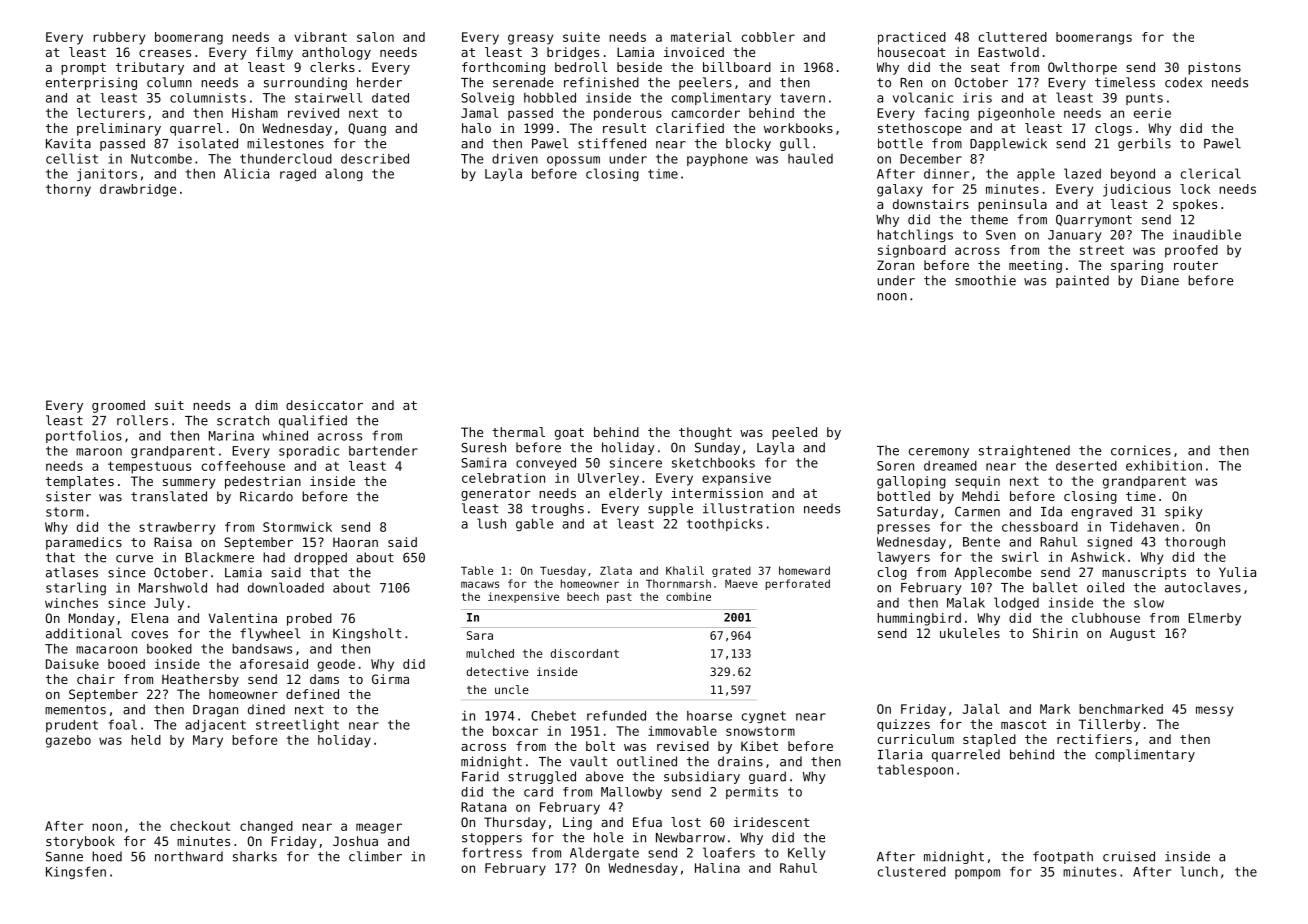 The width and height of the screenshot is (1308, 924). What do you see at coordinates (701, 37) in the screenshot?
I see `material` at bounding box center [701, 37].
